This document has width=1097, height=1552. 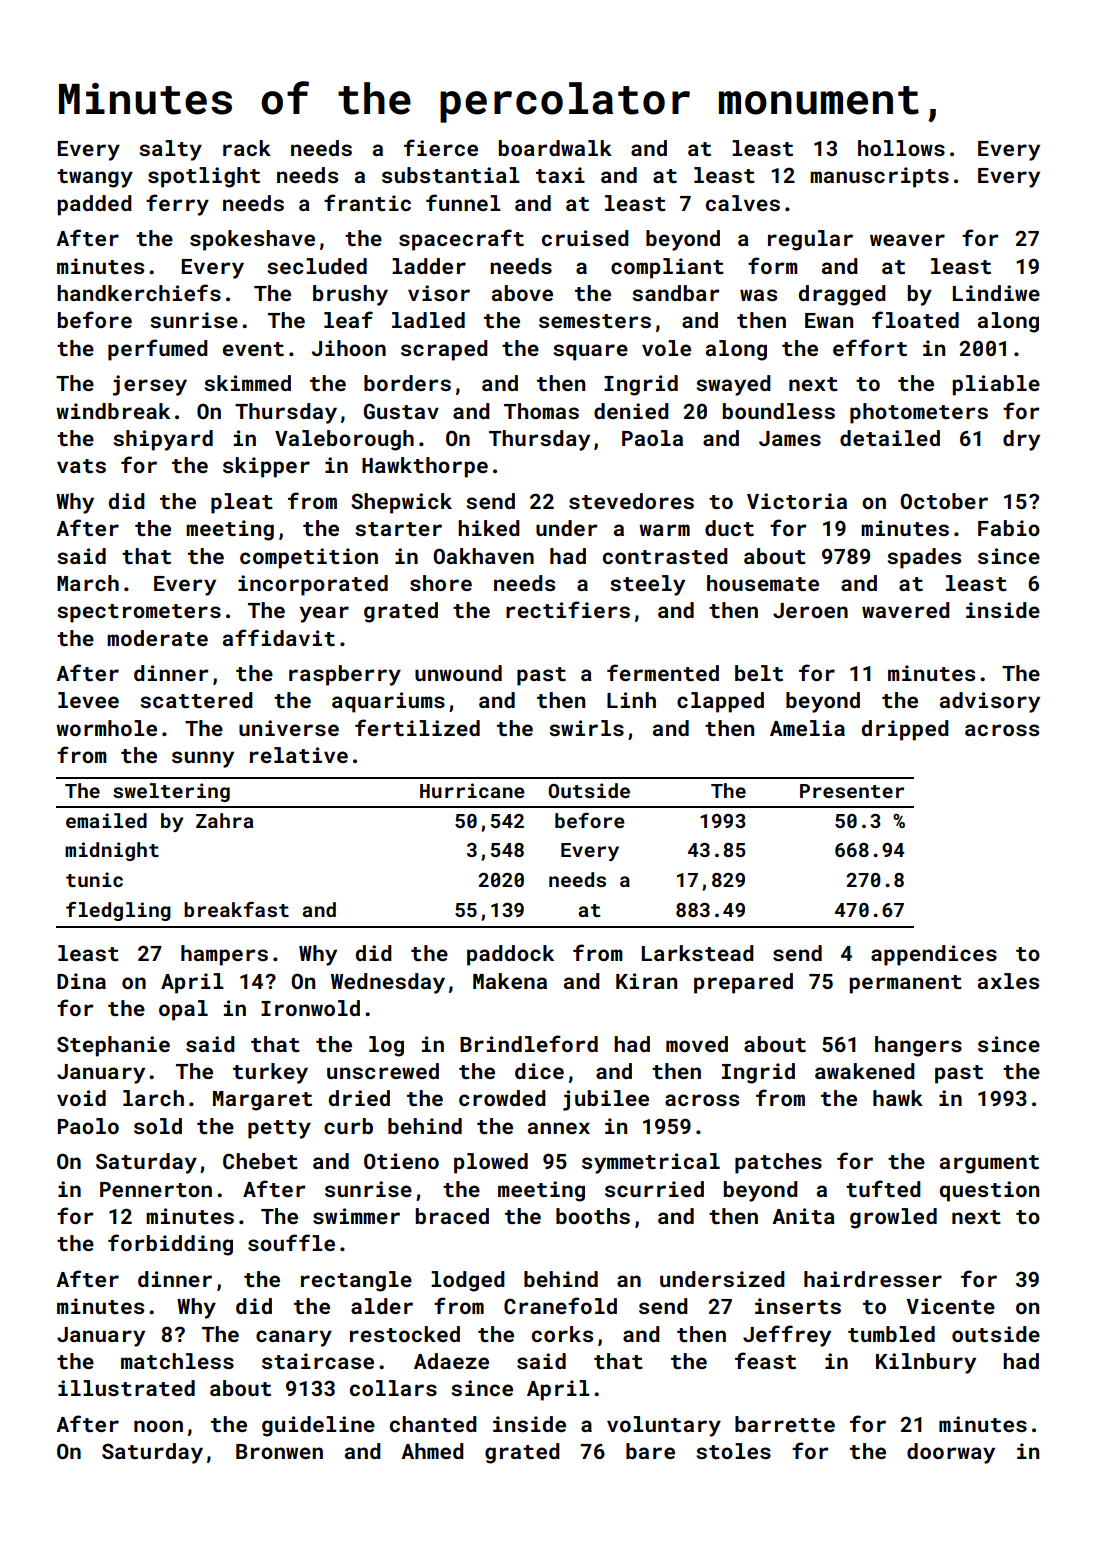 What do you see at coordinates (1008, 981) in the document?
I see `axles` at bounding box center [1008, 981].
